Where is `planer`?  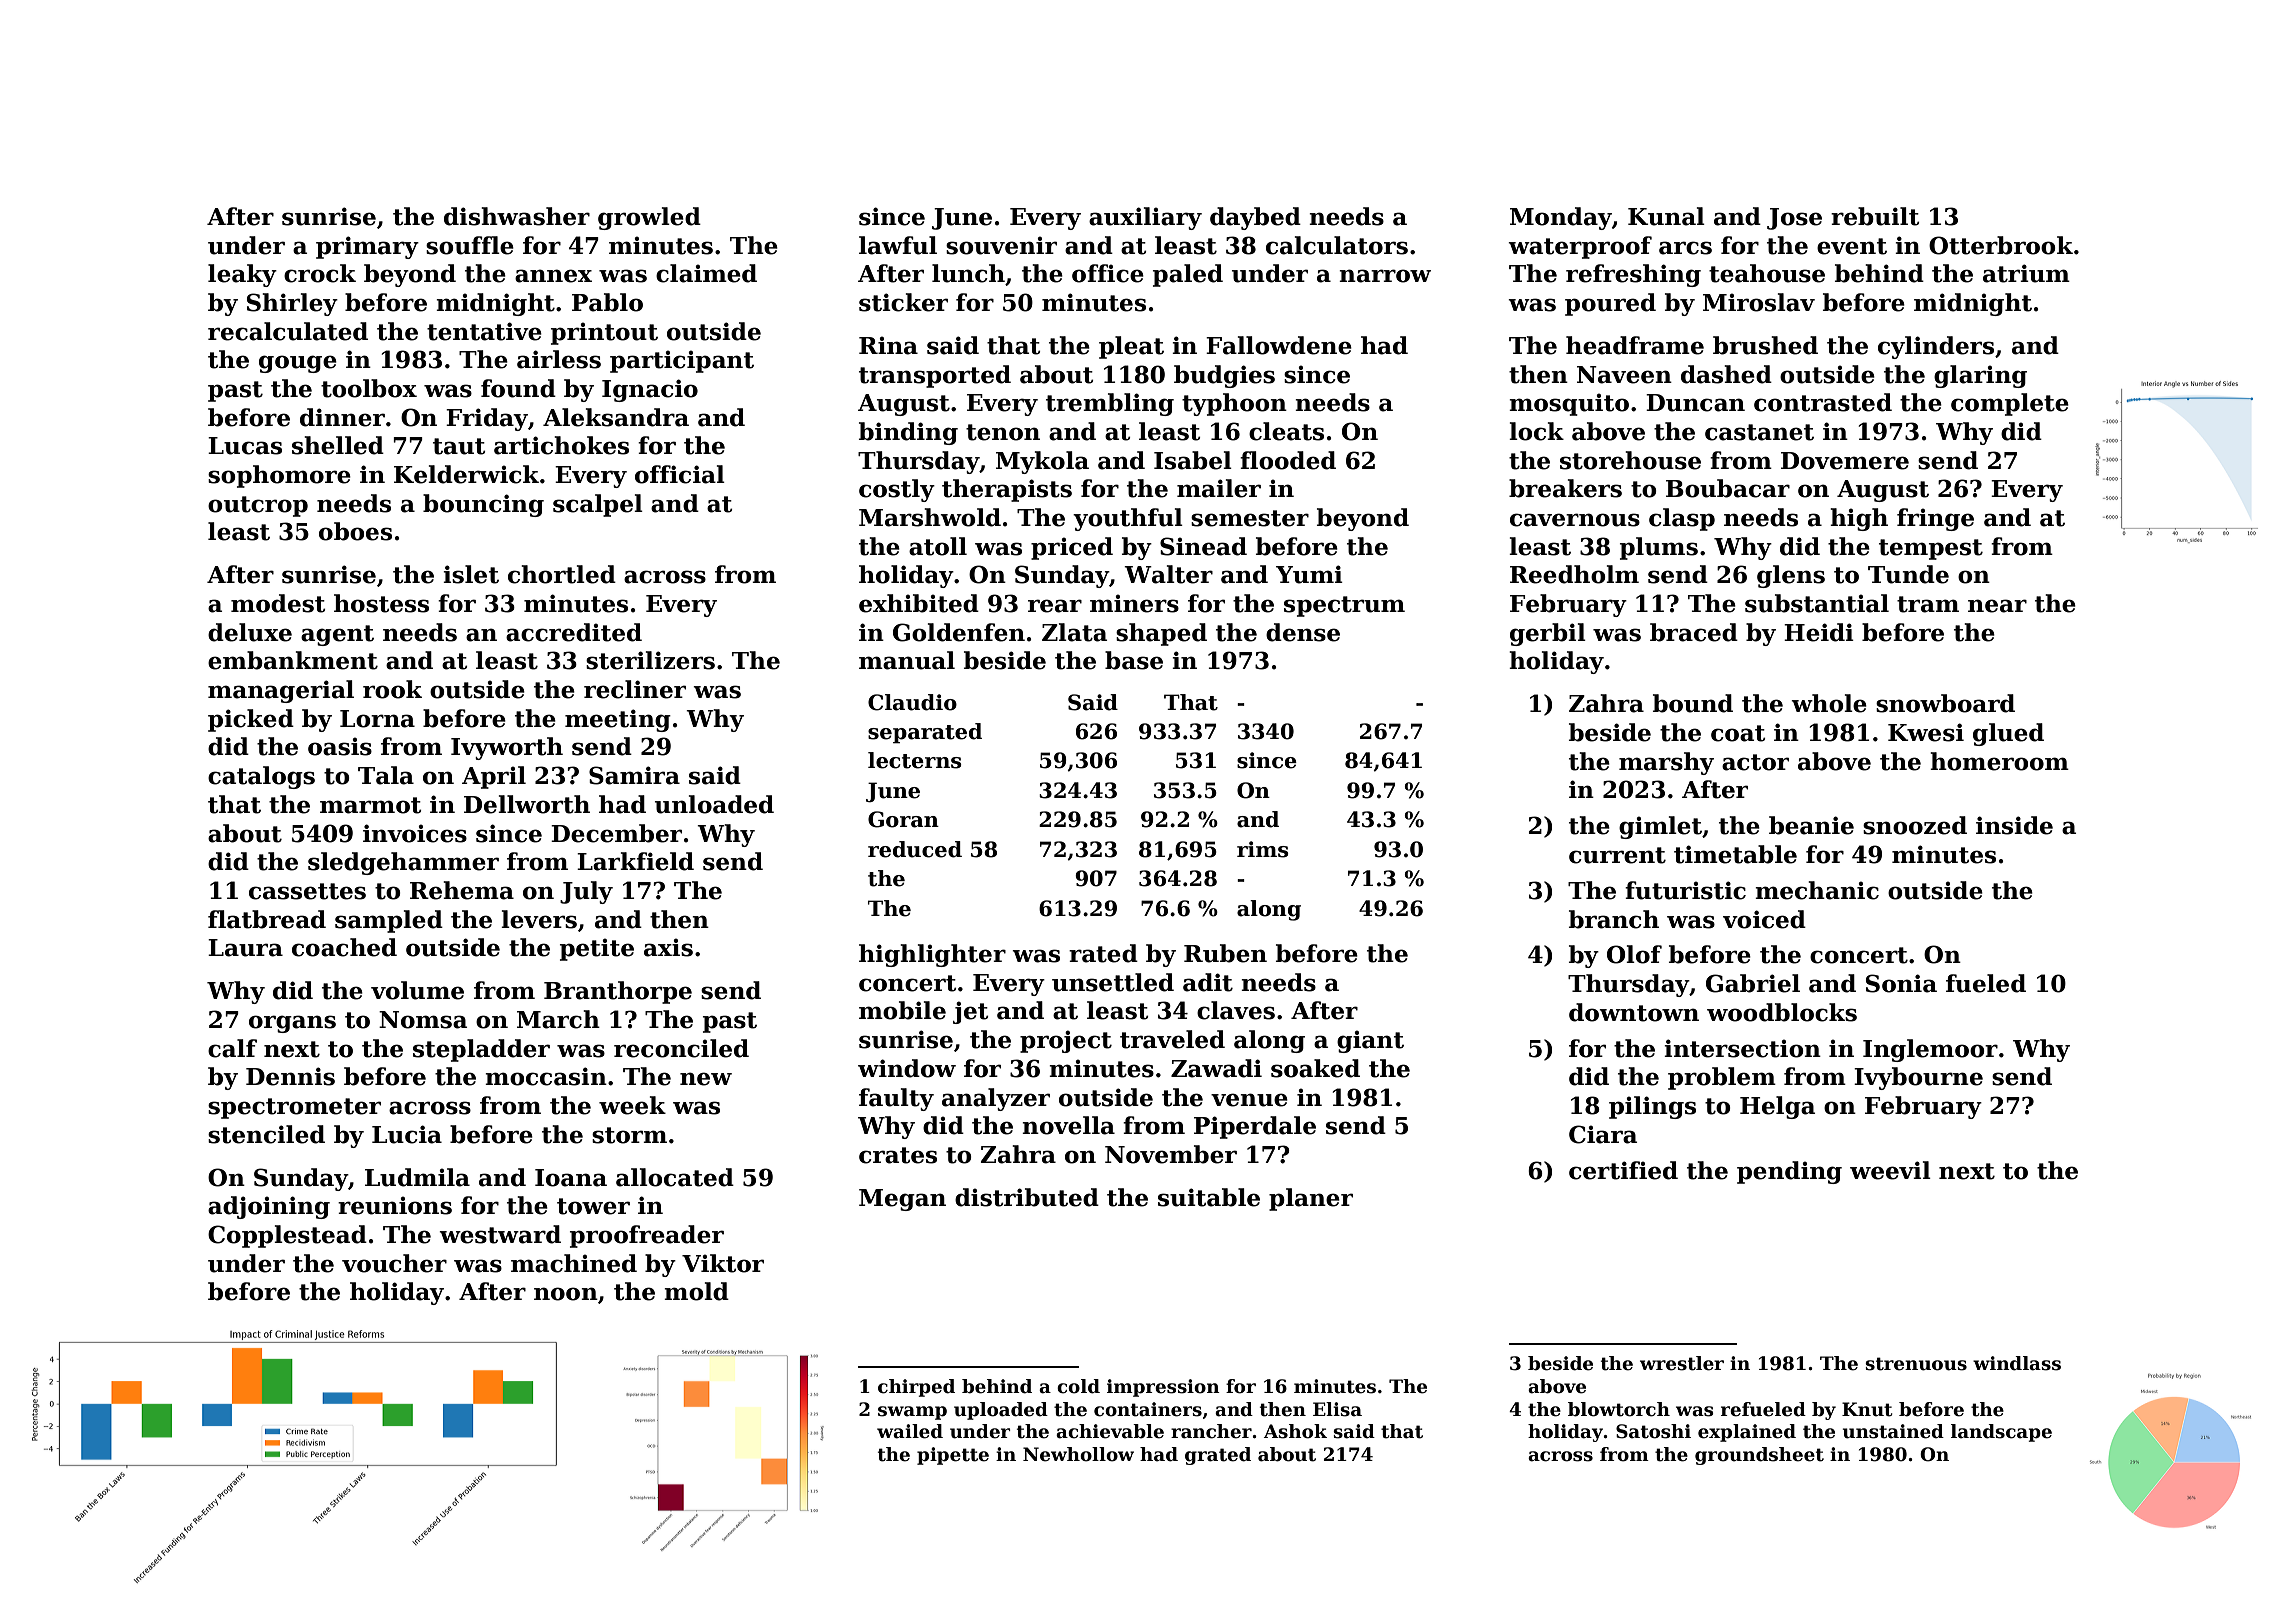
planer is located at coordinates (1311, 1199).
